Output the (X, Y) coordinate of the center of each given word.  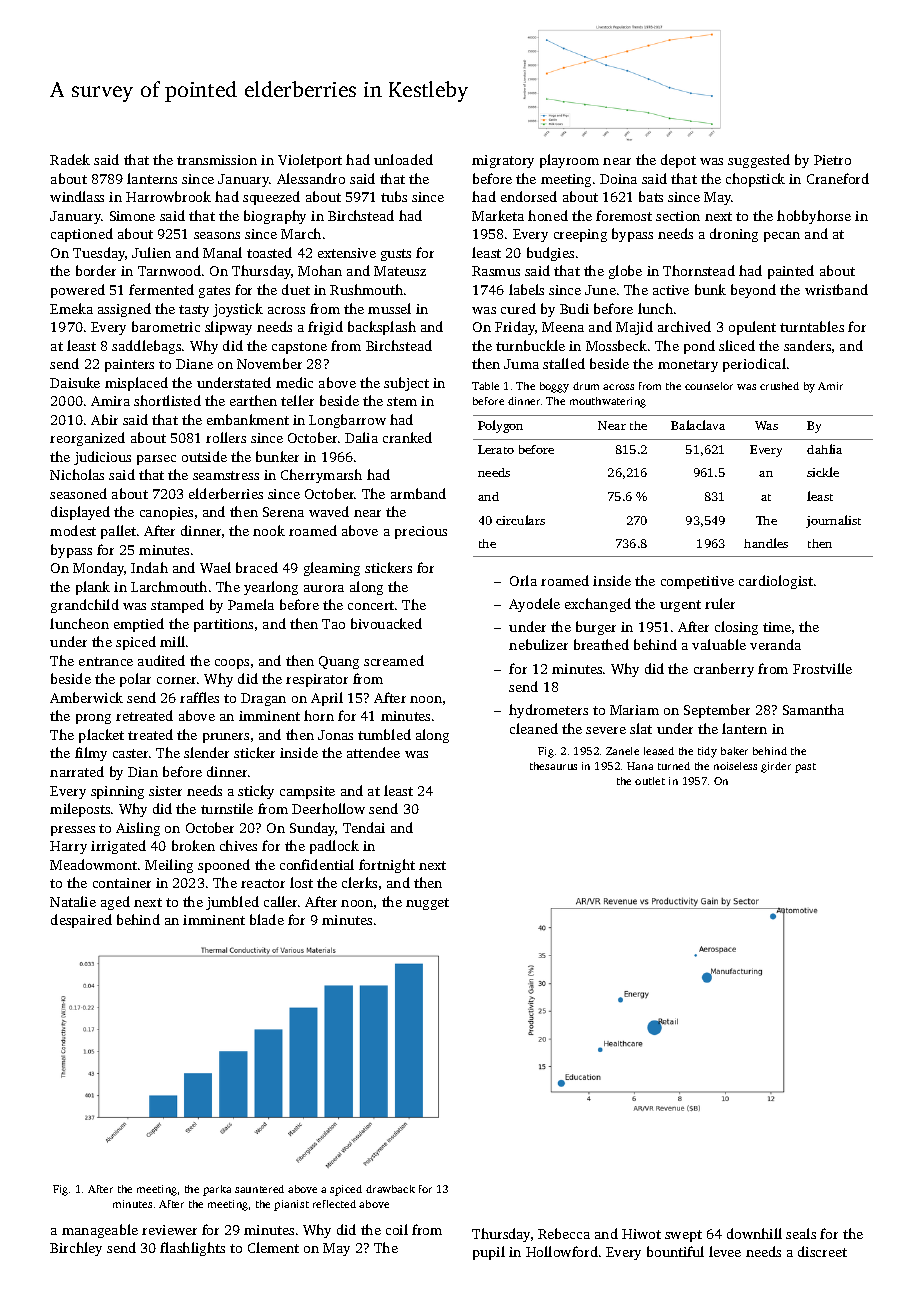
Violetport (310, 161)
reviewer (169, 1230)
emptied (139, 625)
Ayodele (534, 605)
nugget (427, 904)
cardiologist (776, 582)
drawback (390, 1189)
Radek (70, 159)
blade (267, 919)
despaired (81, 921)
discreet (822, 1251)
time (777, 627)
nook (269, 530)
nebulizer (538, 644)
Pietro (832, 160)
